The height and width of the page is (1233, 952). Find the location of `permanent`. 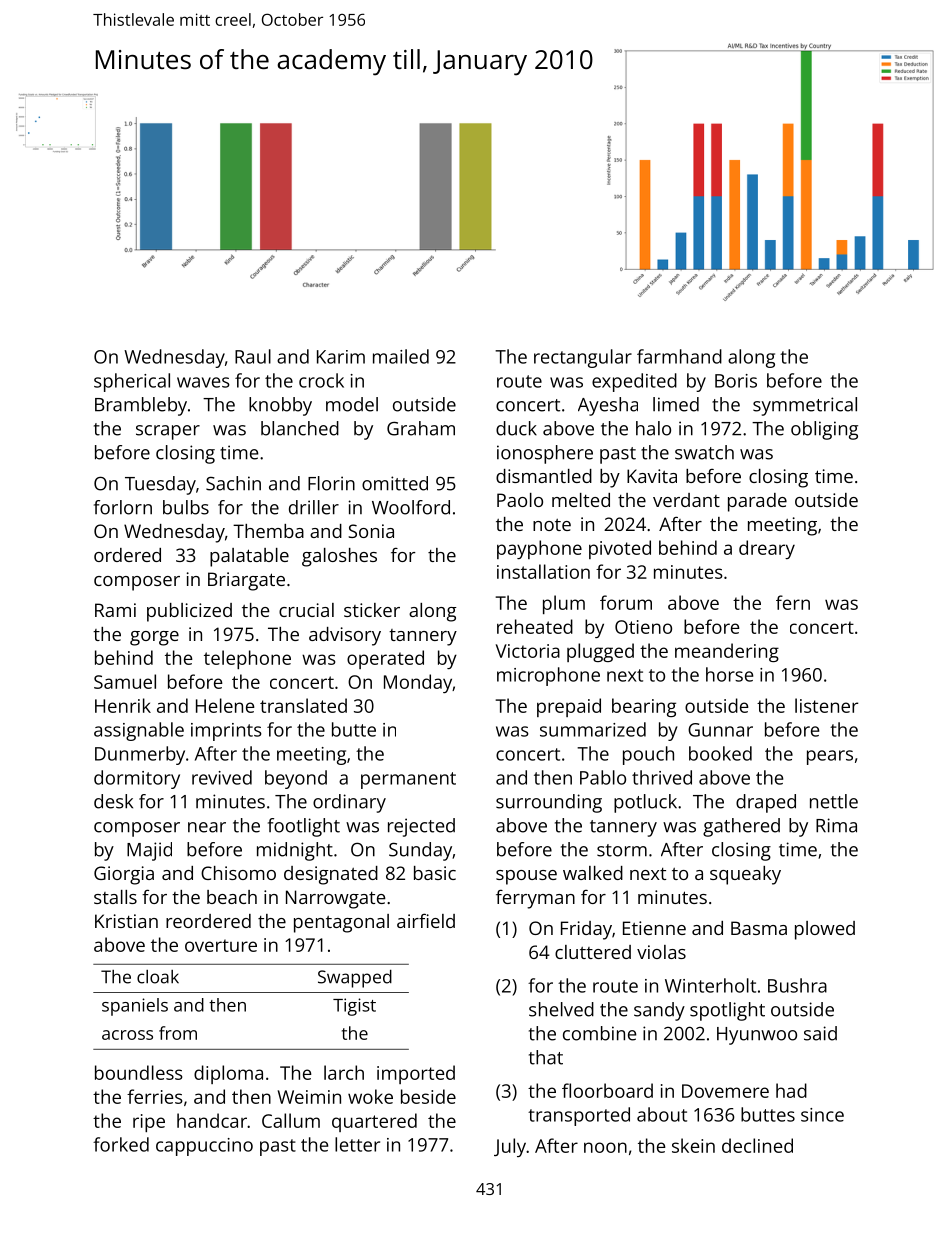

permanent is located at coordinates (408, 780).
